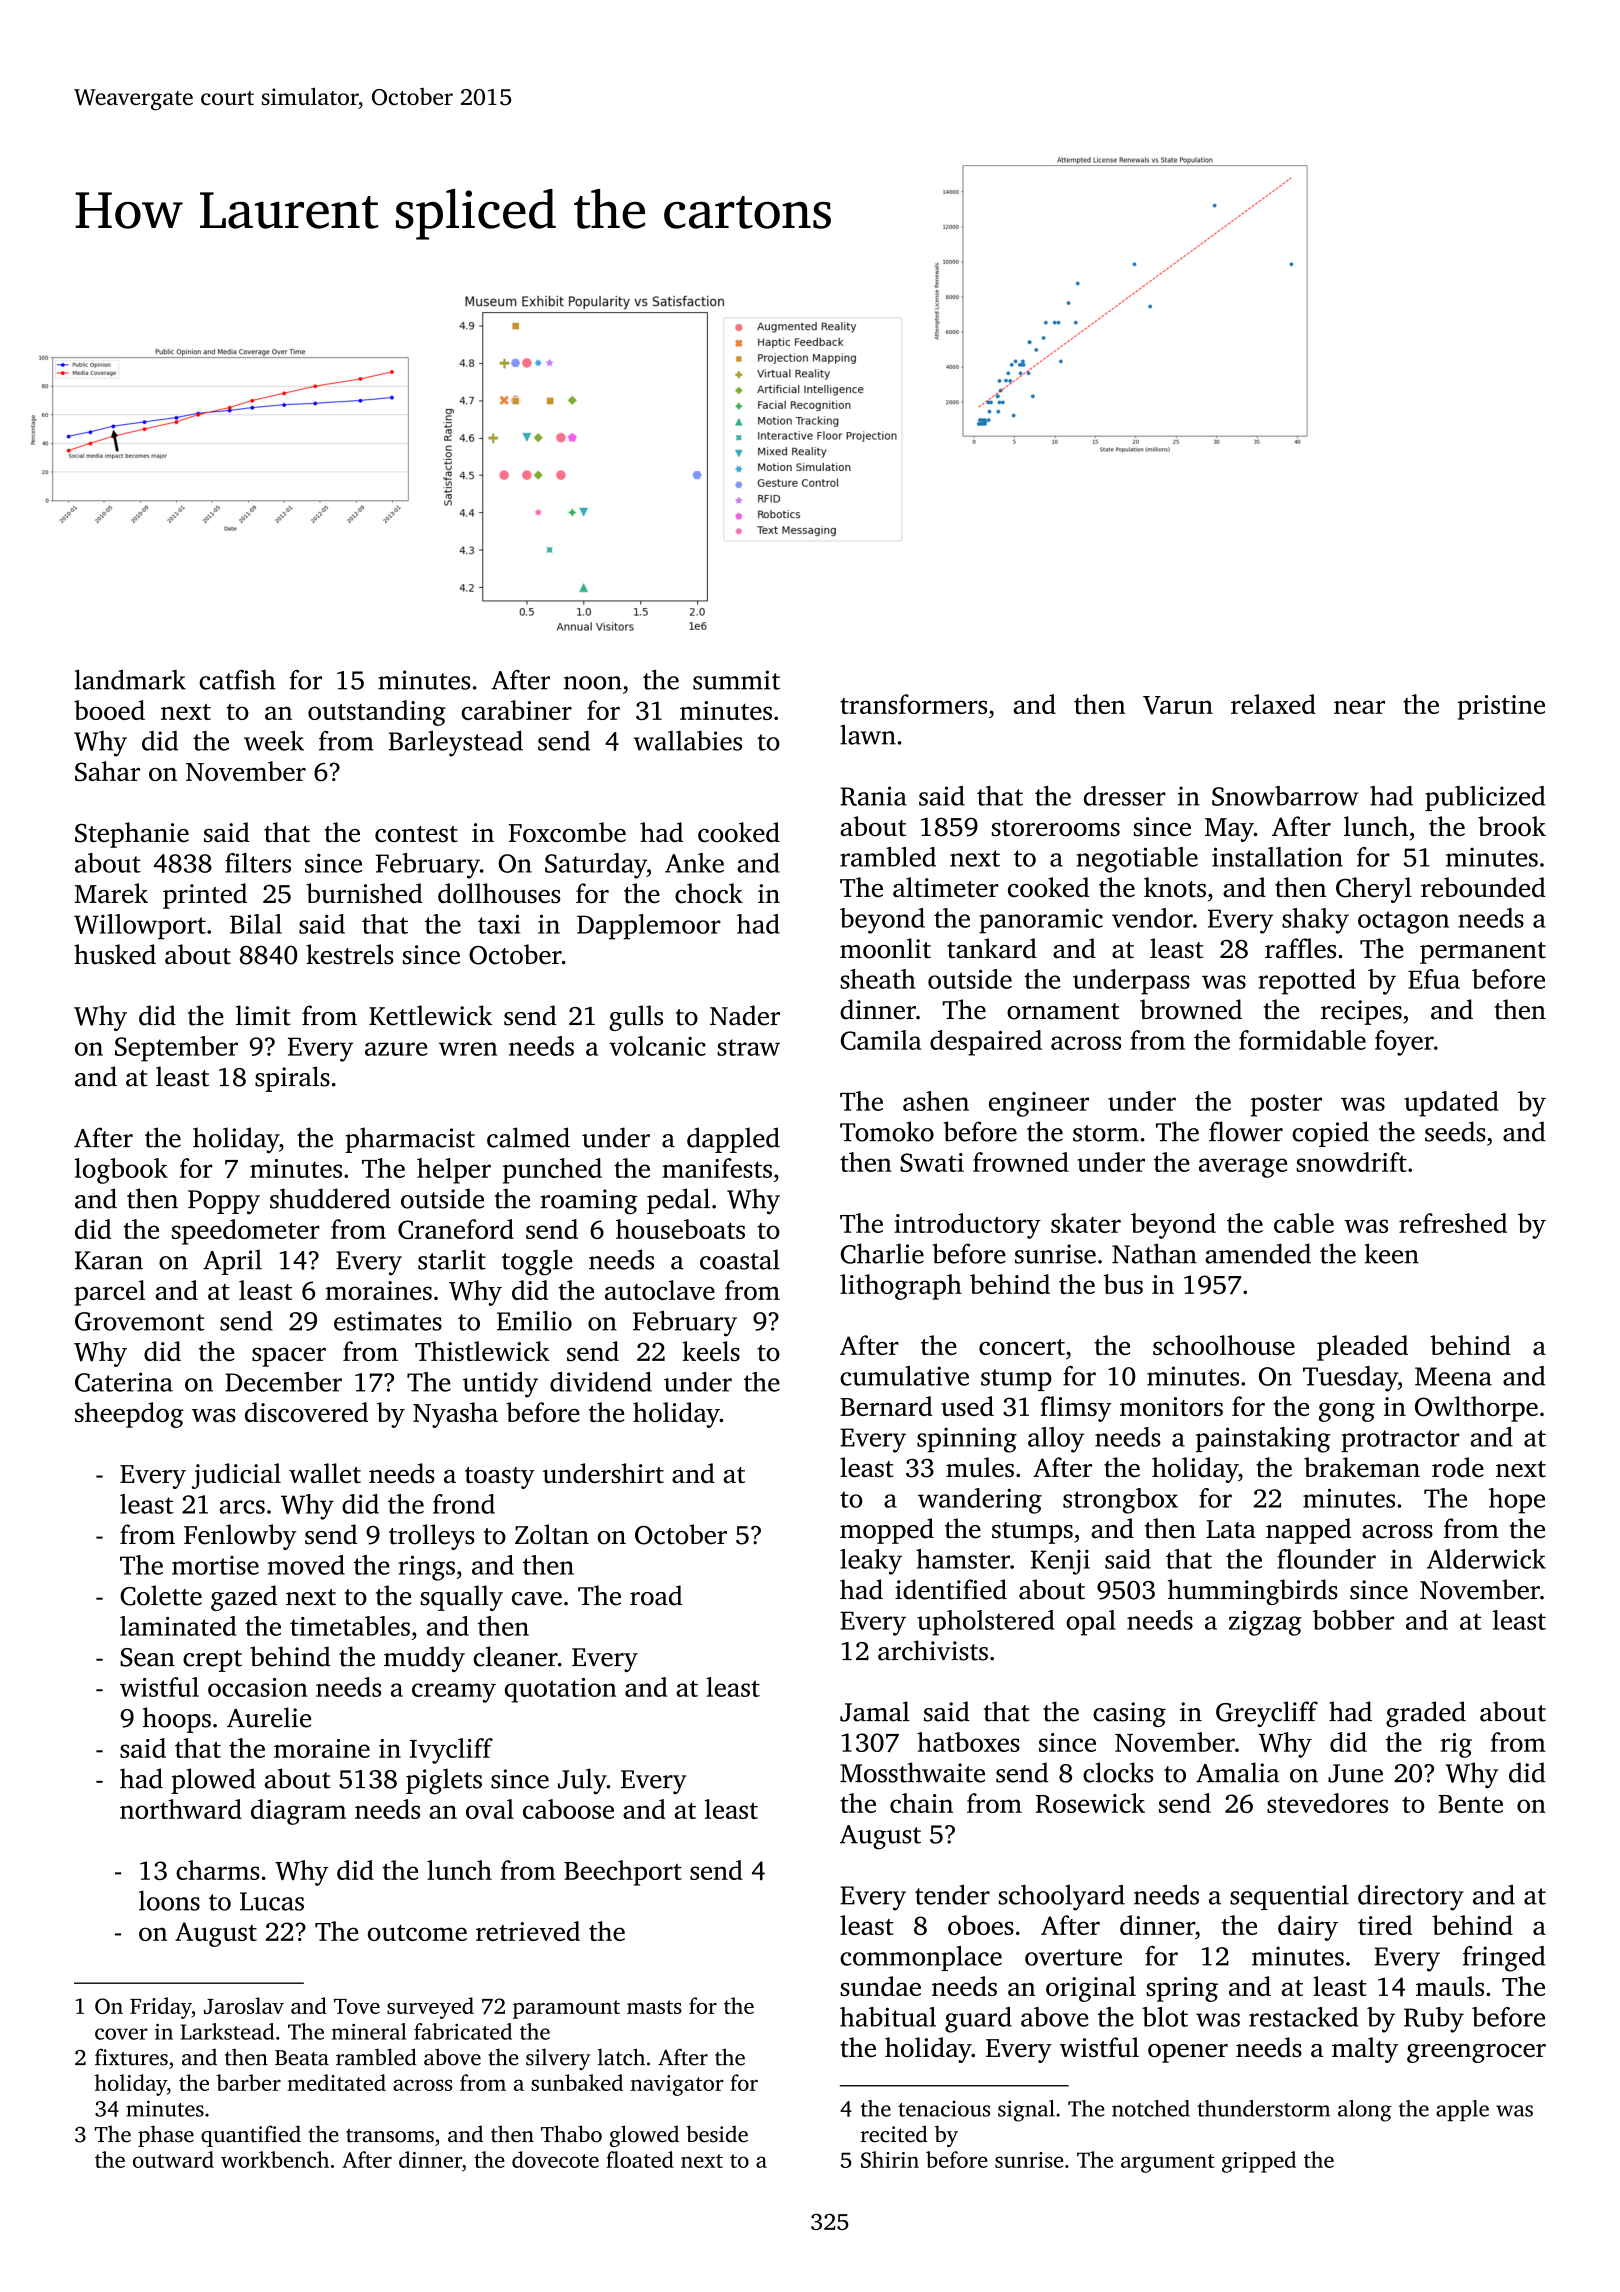  Describe the element at coordinates (275, 2159) in the screenshot. I see `workbench` at that location.
